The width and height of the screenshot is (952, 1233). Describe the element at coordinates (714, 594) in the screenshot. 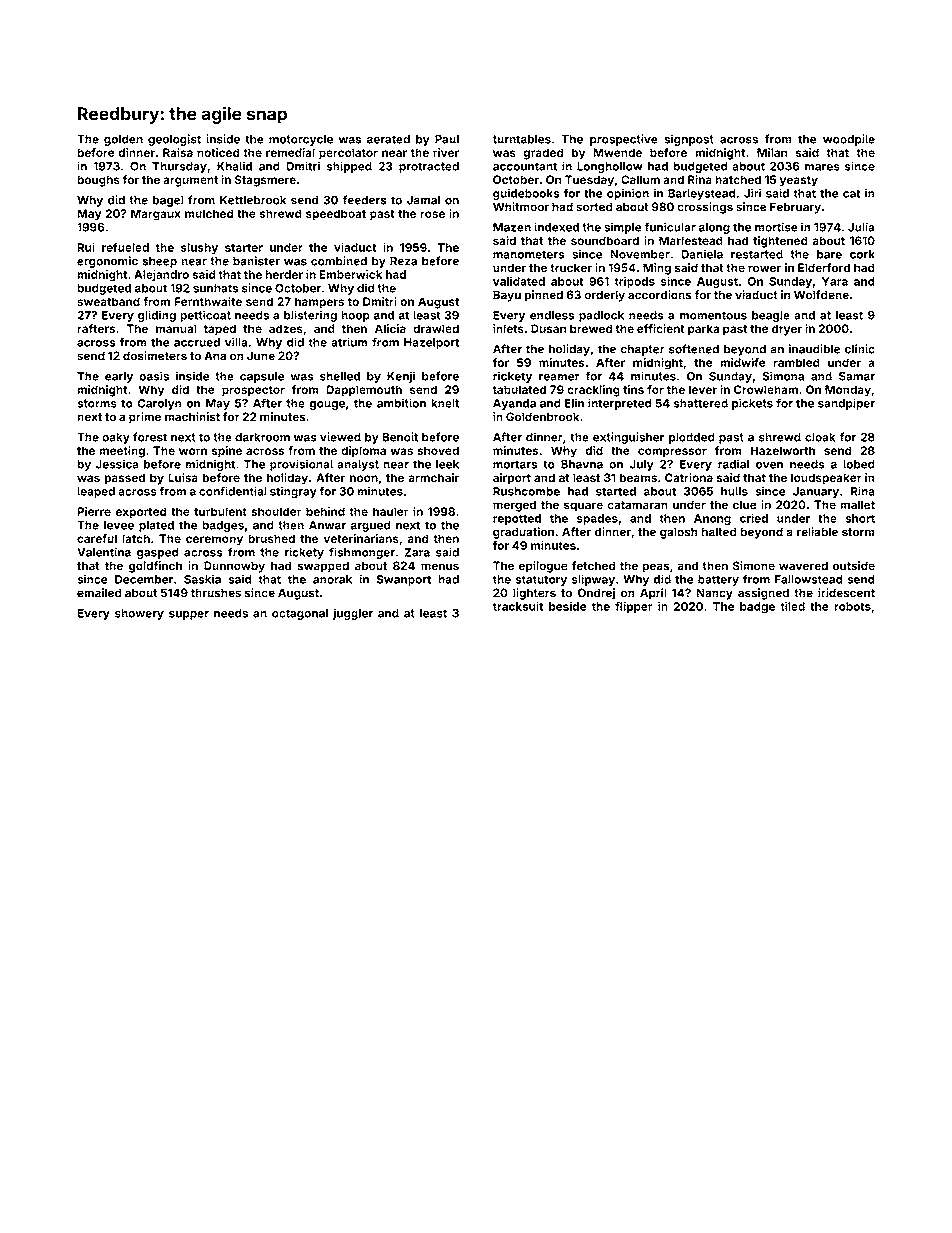

I see `Nancy` at that location.
